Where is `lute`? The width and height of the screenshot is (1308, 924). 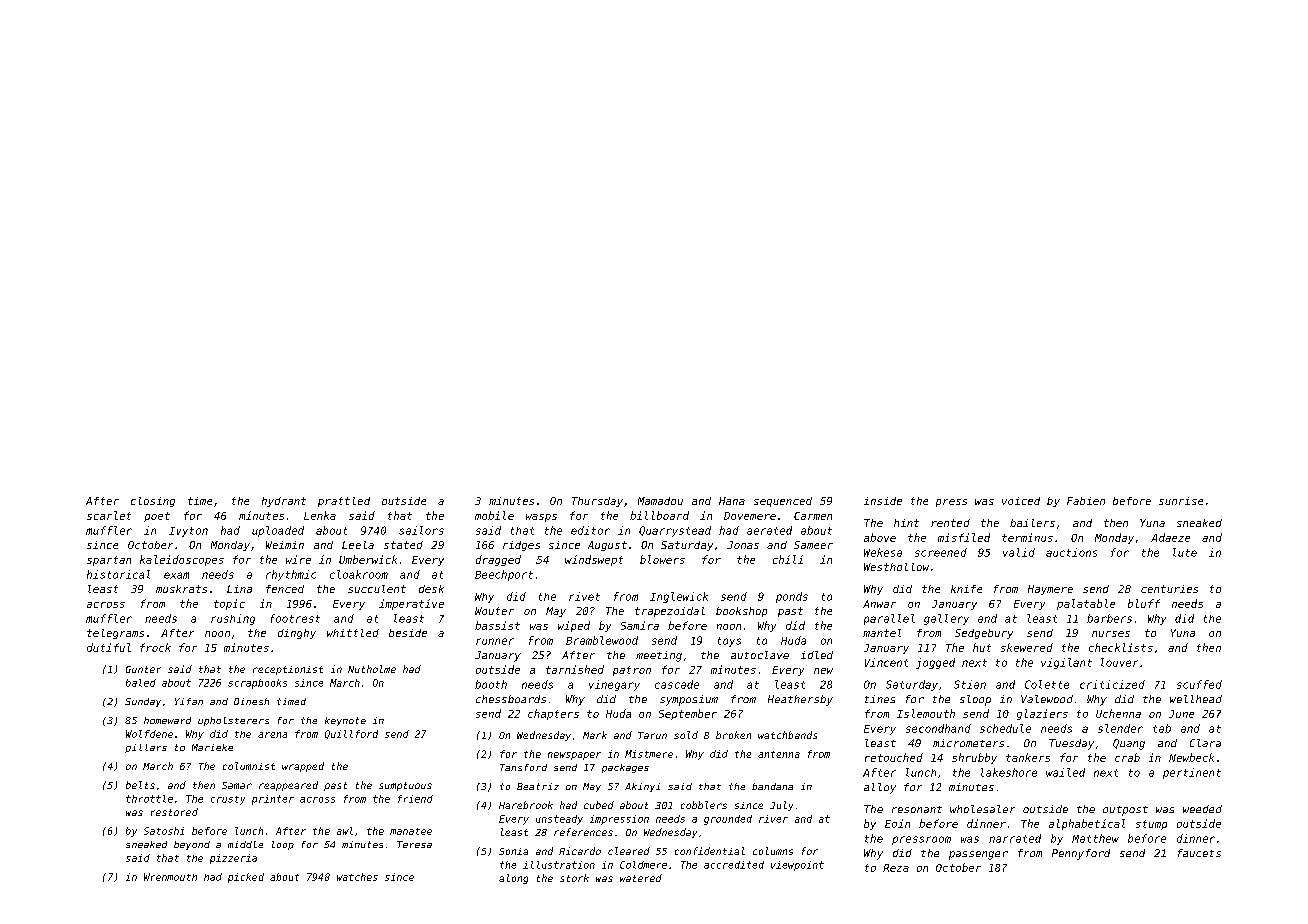 lute is located at coordinates (1185, 552).
